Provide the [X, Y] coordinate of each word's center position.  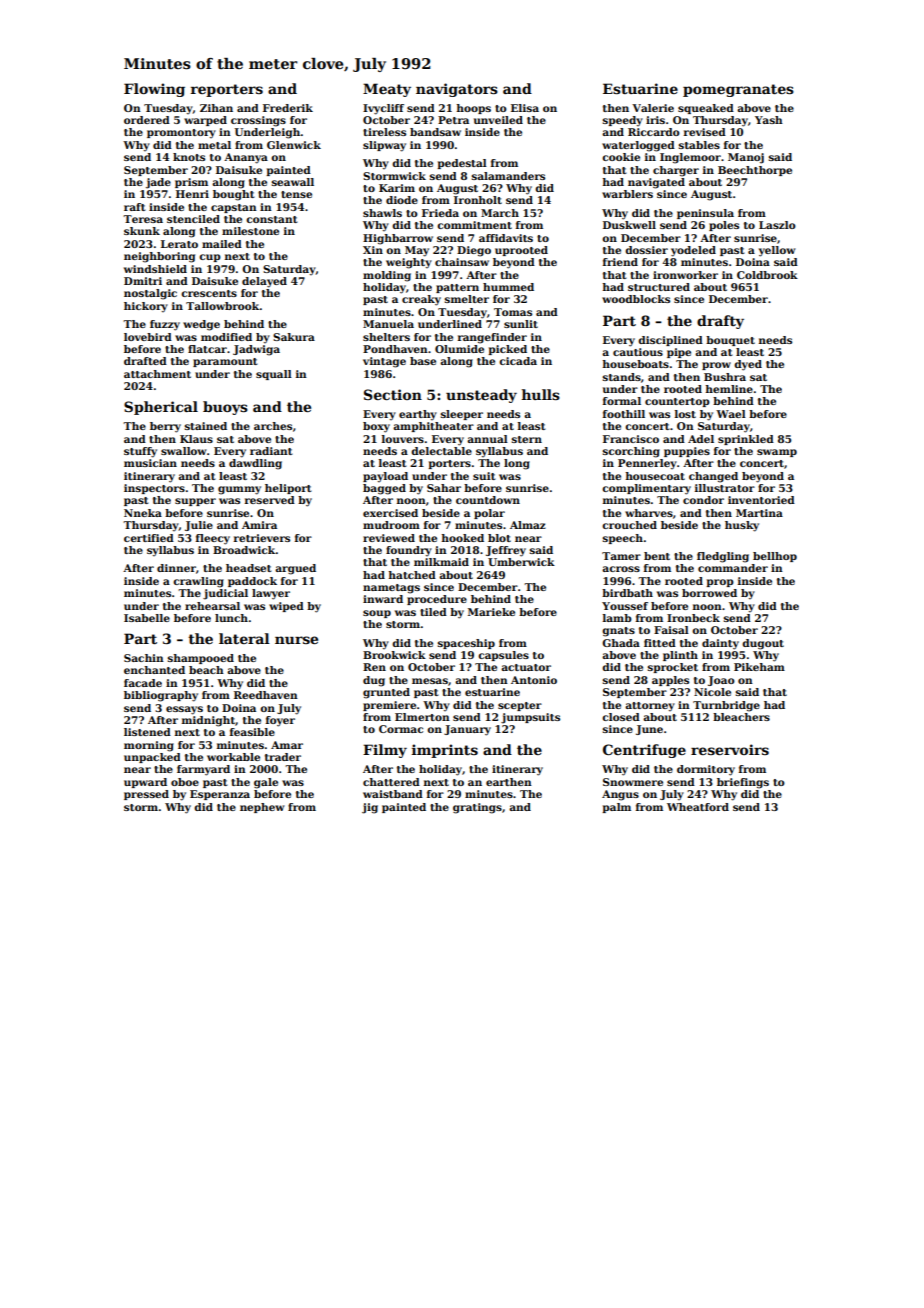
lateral [244, 638]
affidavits [506, 238]
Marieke [491, 612]
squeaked [706, 109]
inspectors [154, 489]
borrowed [709, 593]
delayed [264, 282]
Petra [453, 120]
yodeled [693, 251]
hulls [541, 394]
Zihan [216, 108]
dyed [748, 365]
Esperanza [220, 795]
